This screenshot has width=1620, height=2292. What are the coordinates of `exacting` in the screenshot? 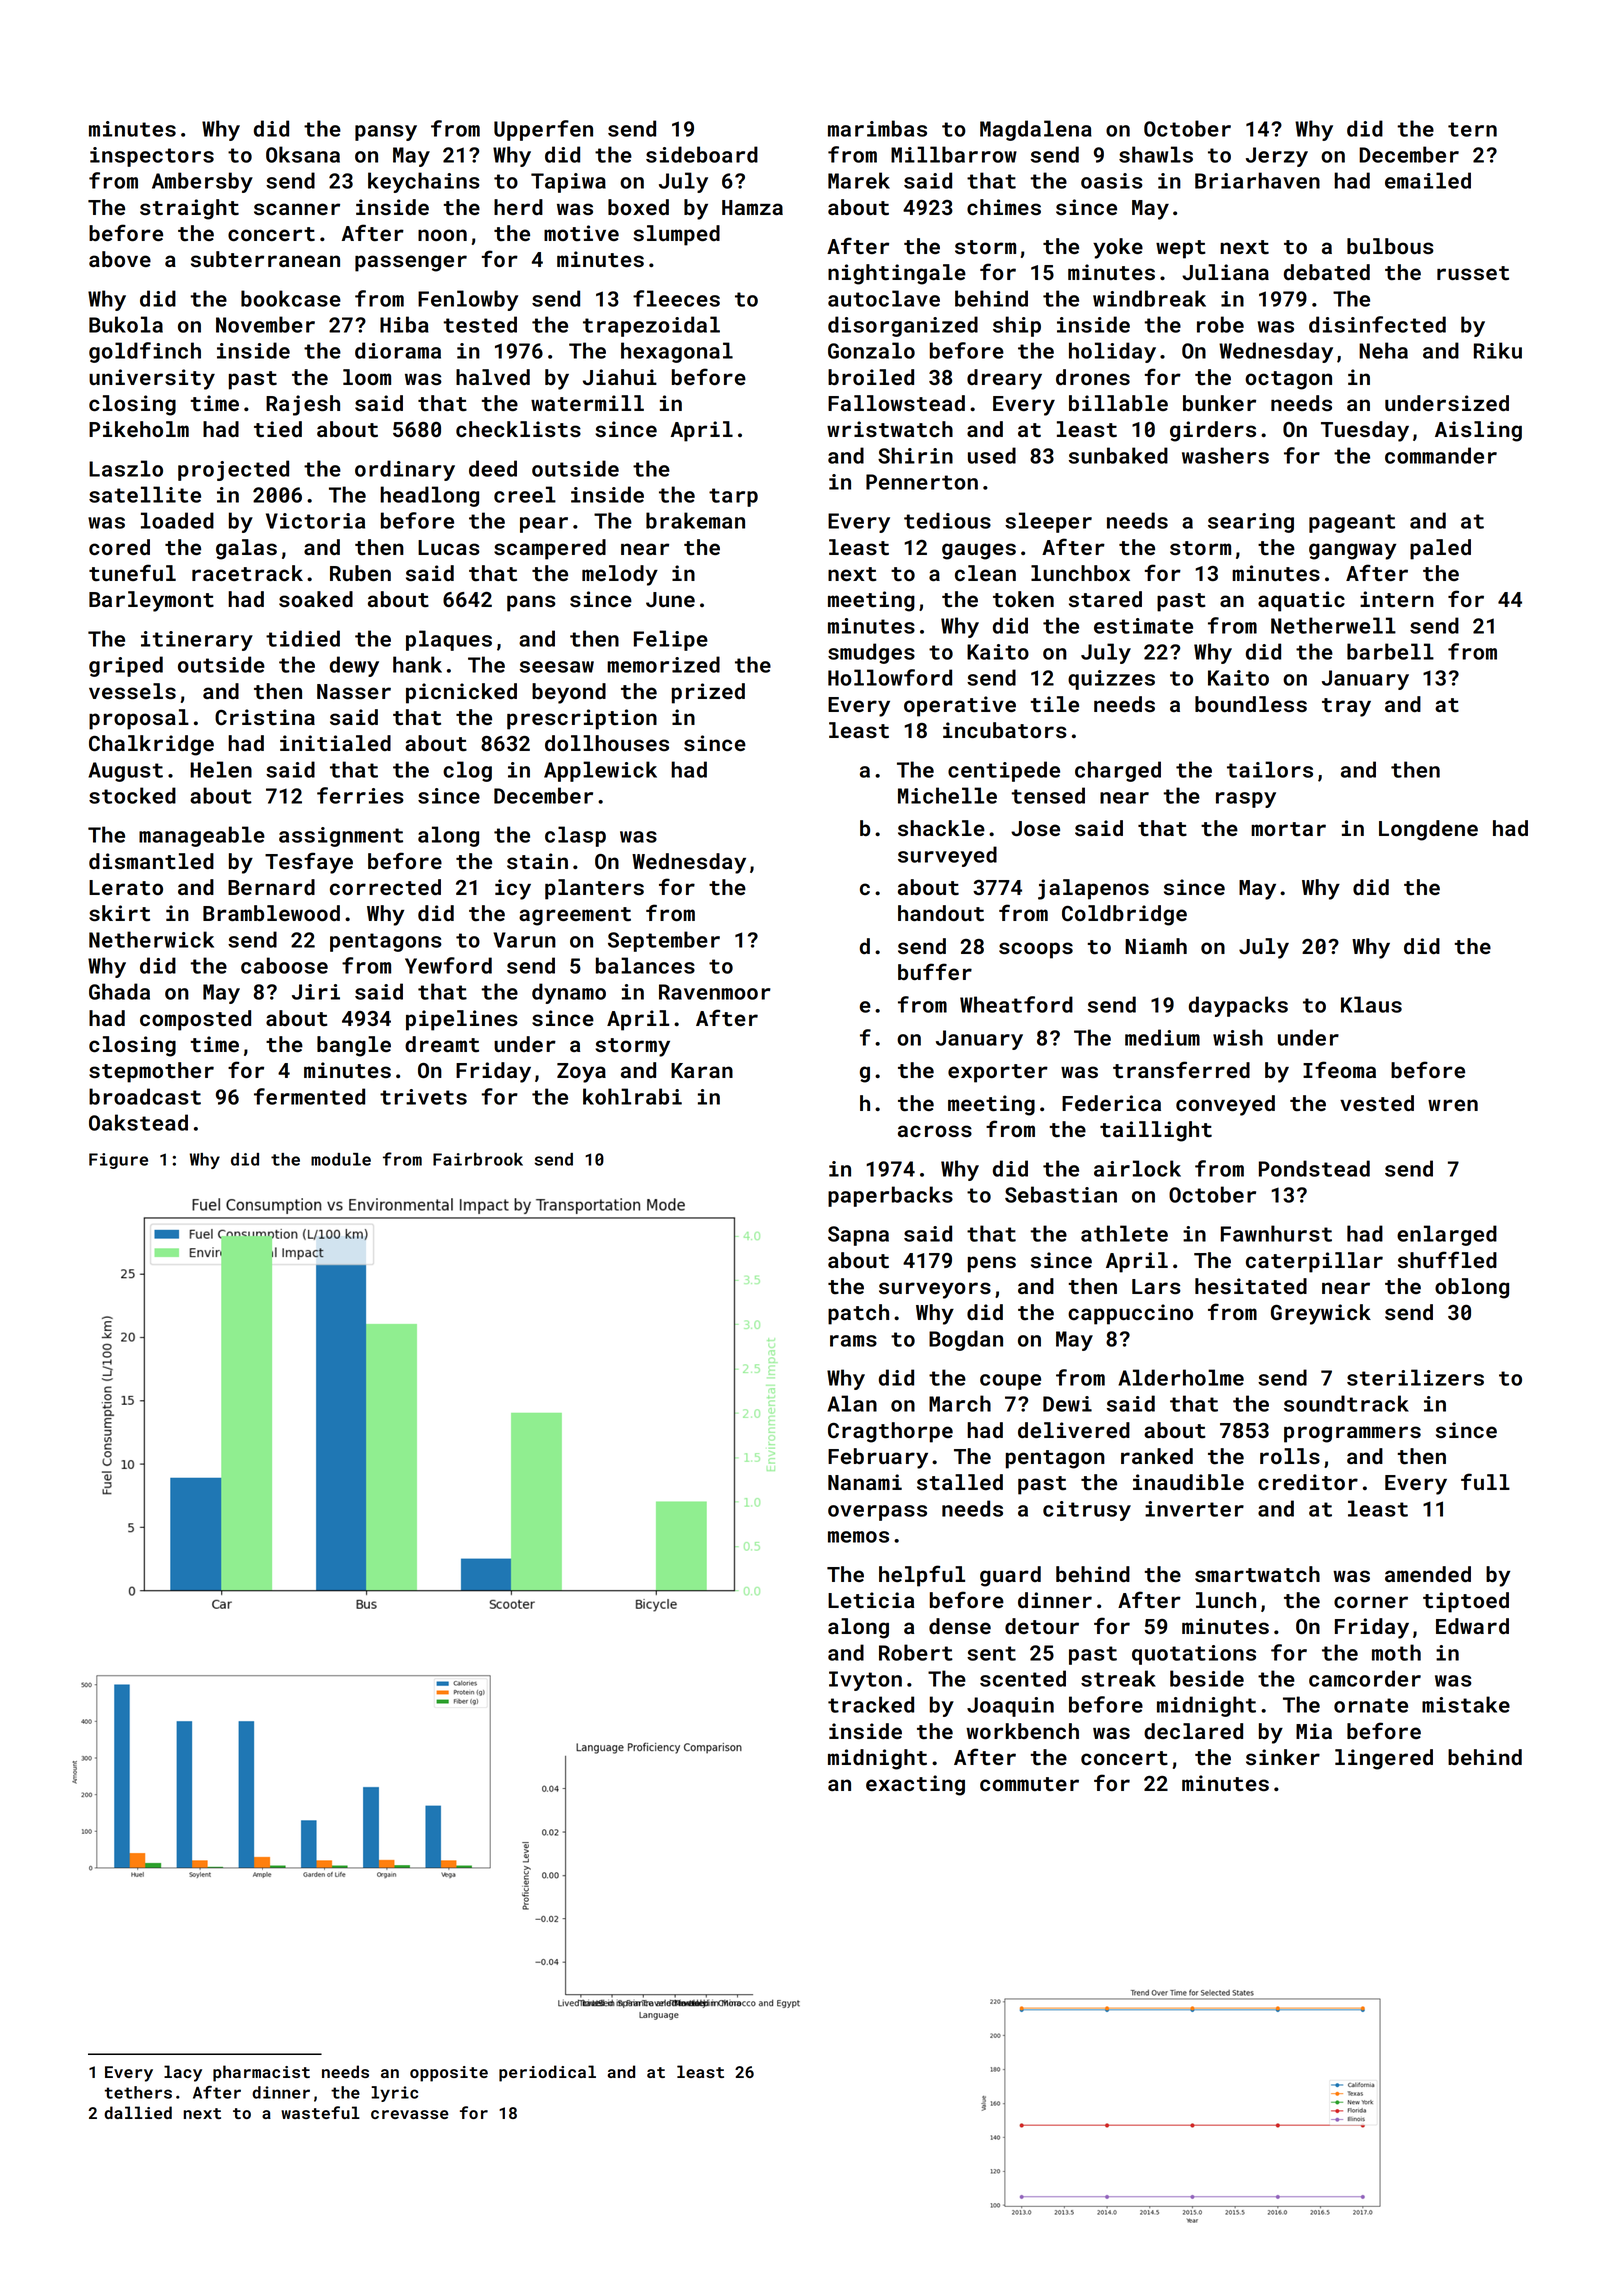 It's located at (915, 1785).
